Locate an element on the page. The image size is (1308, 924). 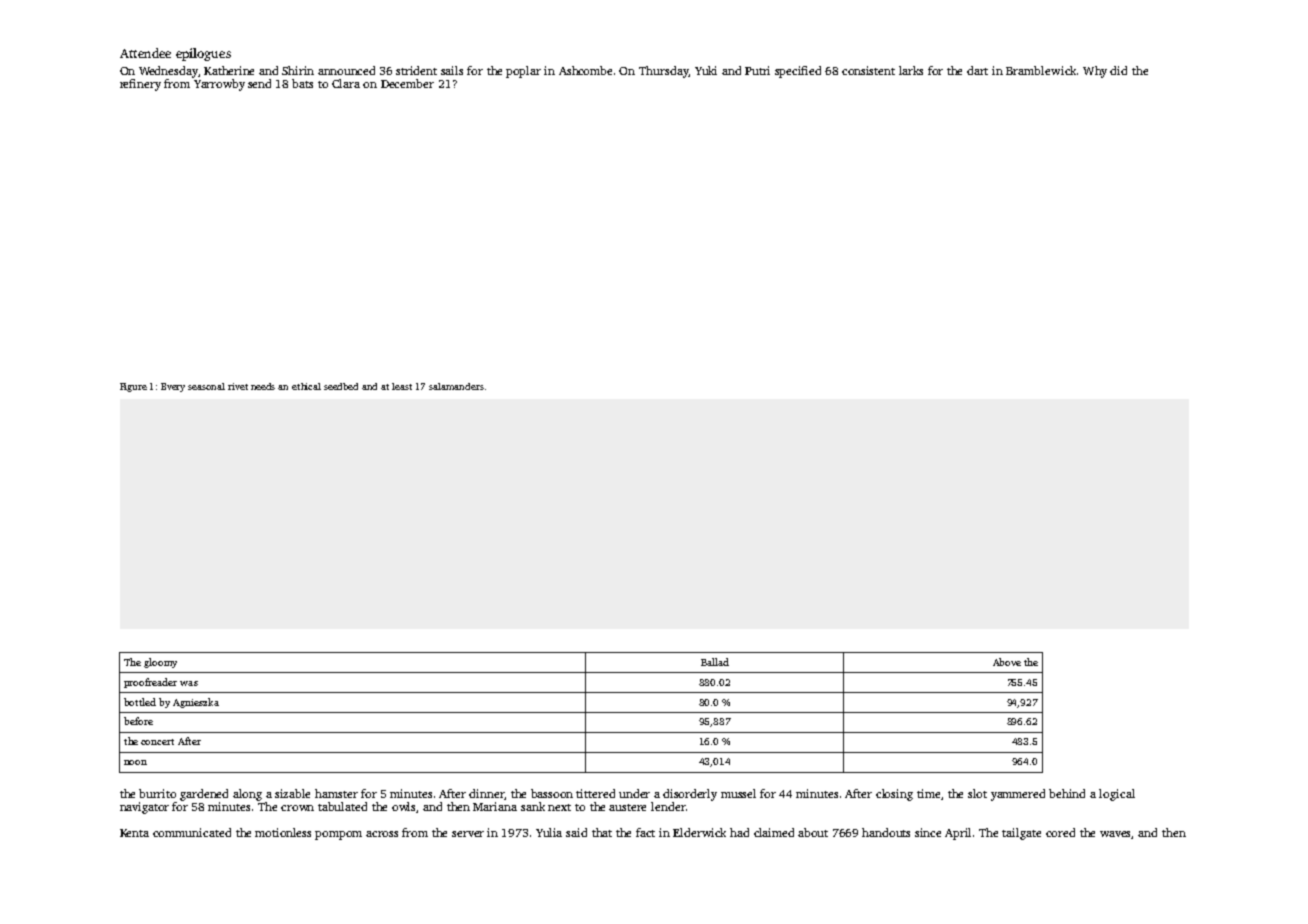
Why is located at coordinates (1095, 72).
